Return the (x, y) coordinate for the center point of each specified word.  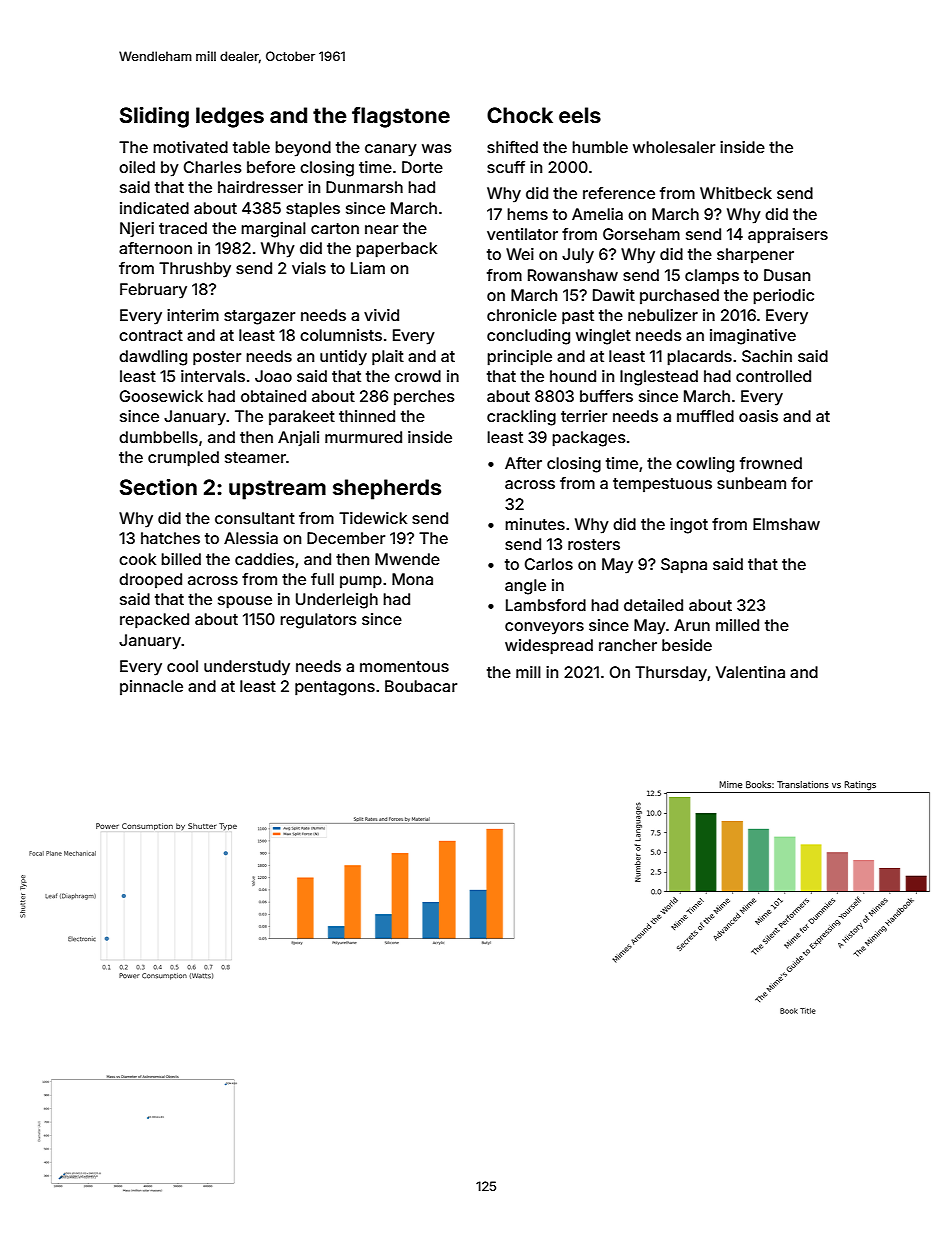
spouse (245, 602)
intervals (213, 376)
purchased (679, 296)
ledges (230, 117)
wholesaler (674, 147)
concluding (528, 337)
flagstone (401, 117)
